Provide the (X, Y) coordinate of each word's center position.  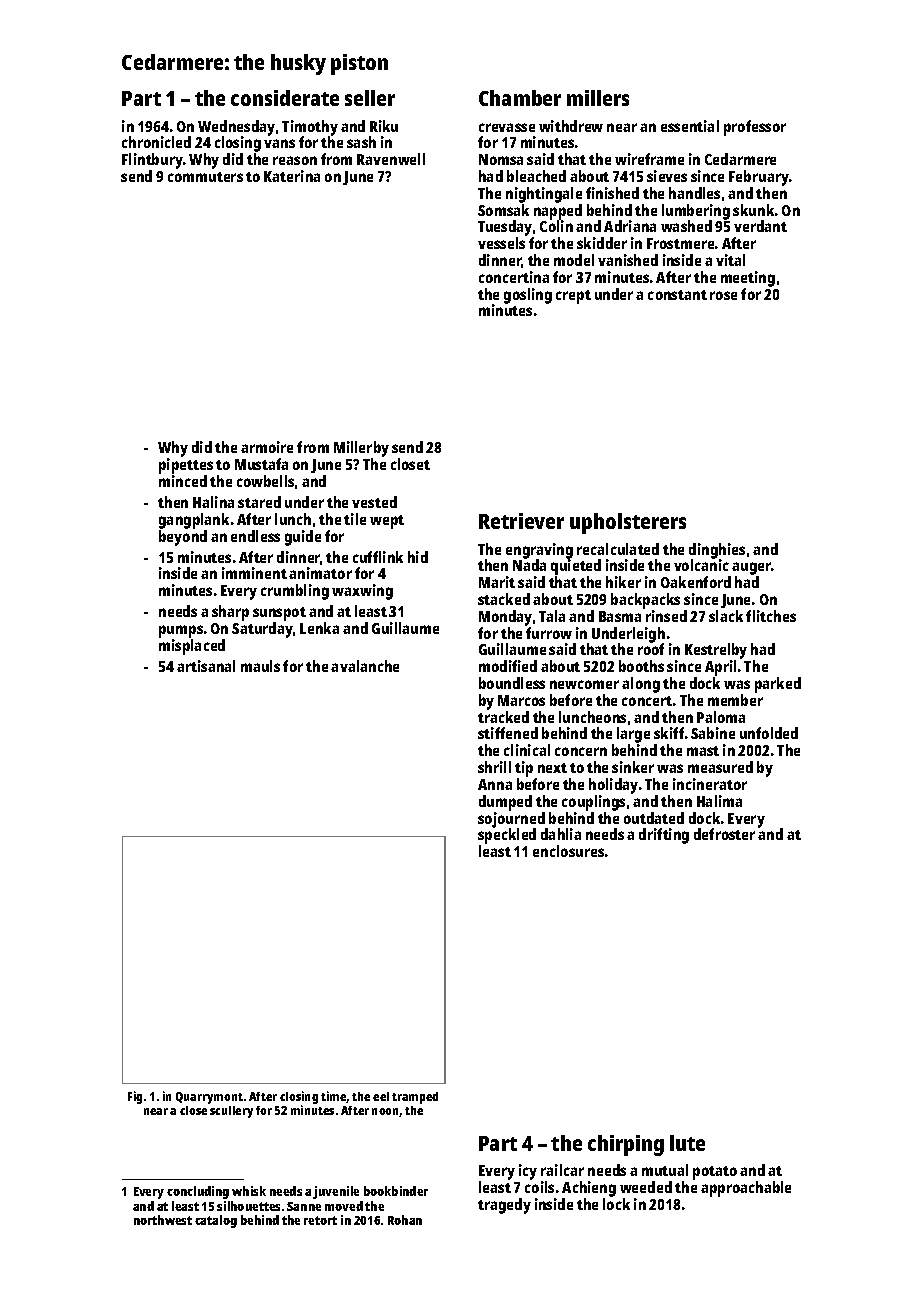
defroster (724, 834)
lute (687, 1143)
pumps (181, 631)
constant (677, 295)
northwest (163, 1220)
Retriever (521, 521)
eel (381, 1096)
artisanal (206, 666)
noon (386, 1112)
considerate (285, 98)
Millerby (361, 449)
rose (723, 295)
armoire (267, 447)
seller (370, 98)
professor (755, 128)
